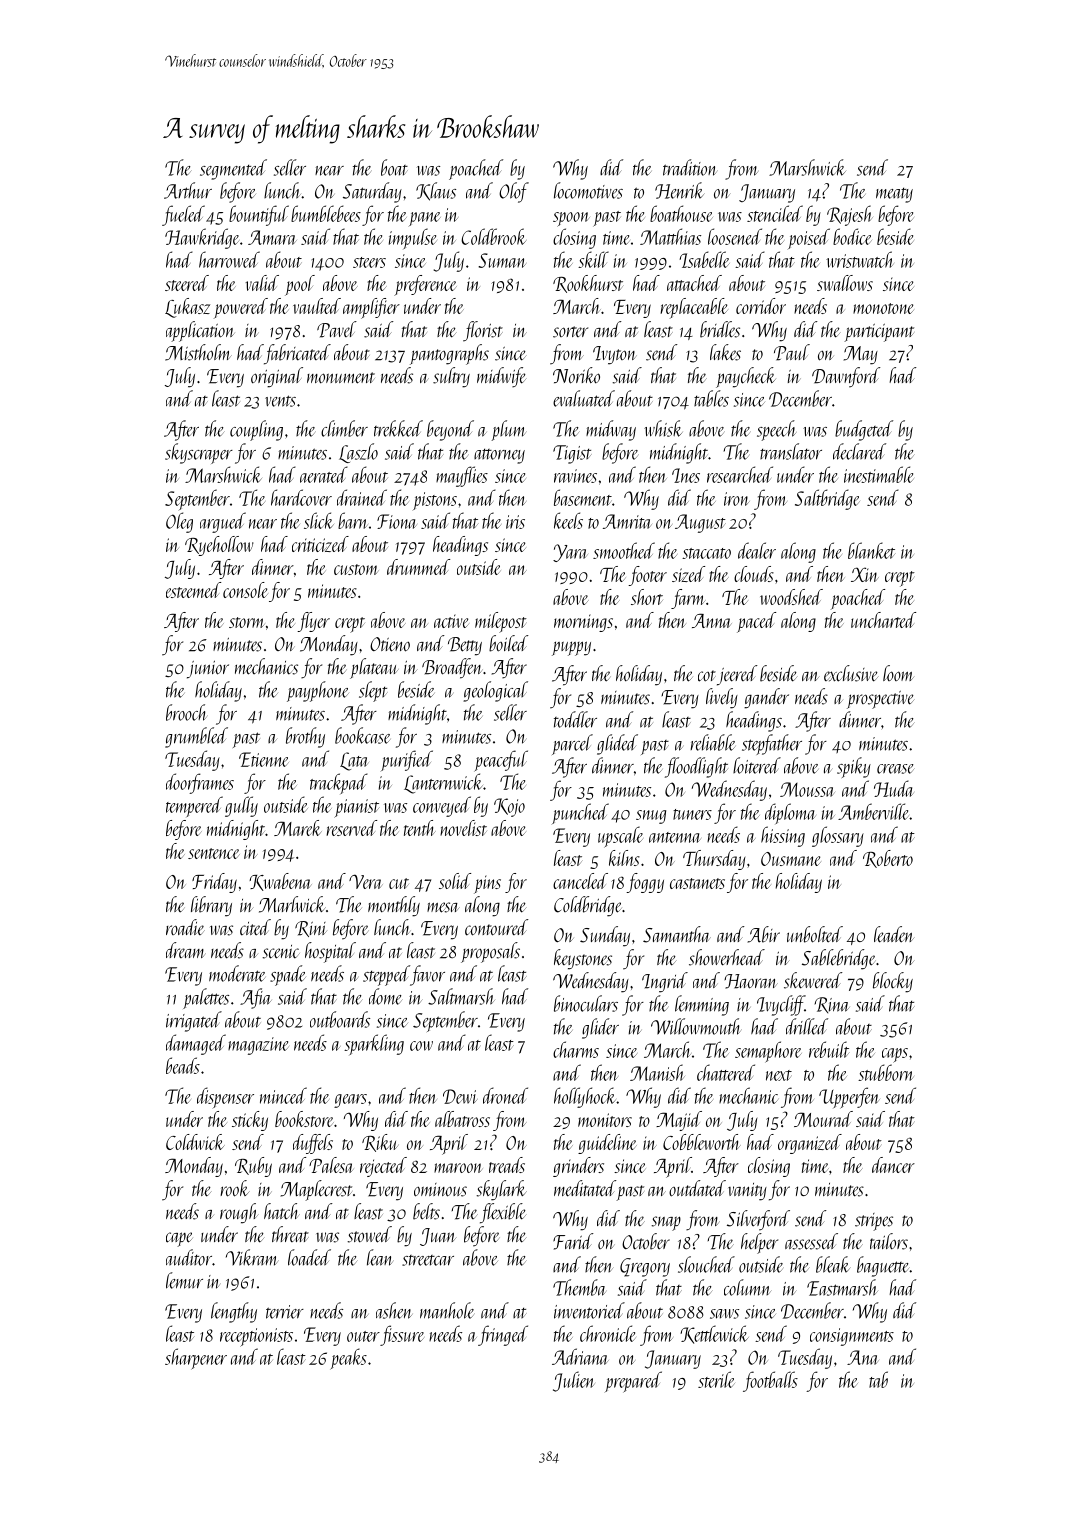 The image size is (1079, 1533). Describe the element at coordinates (366, 881) in the screenshot. I see `Vera` at that location.
